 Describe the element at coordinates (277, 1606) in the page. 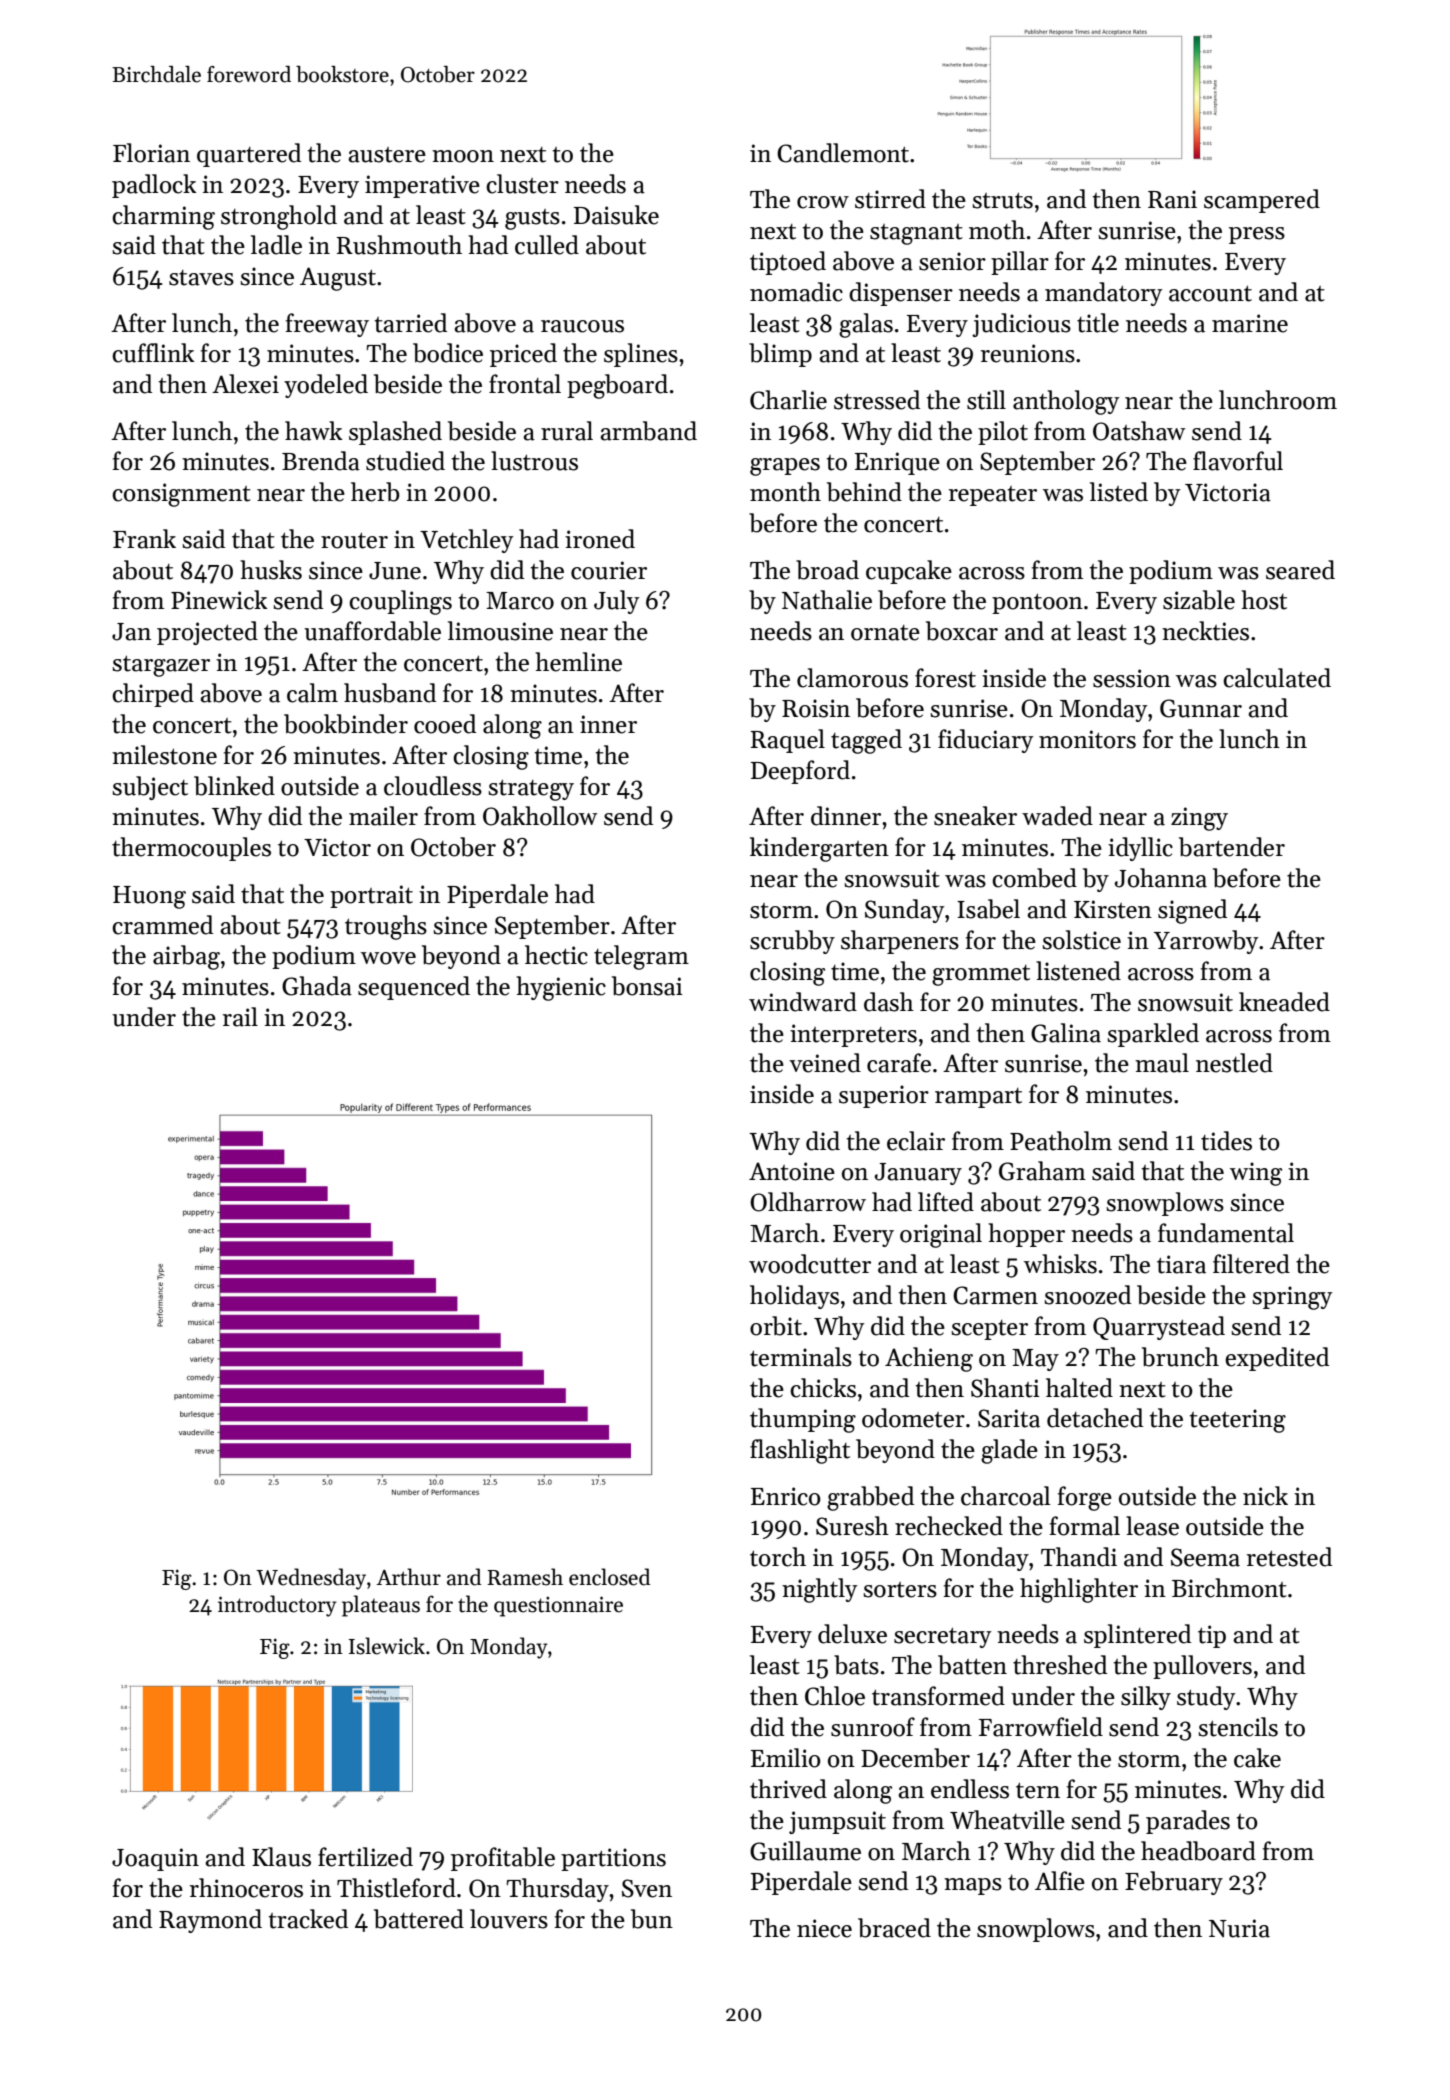

I see `introductory` at that location.
